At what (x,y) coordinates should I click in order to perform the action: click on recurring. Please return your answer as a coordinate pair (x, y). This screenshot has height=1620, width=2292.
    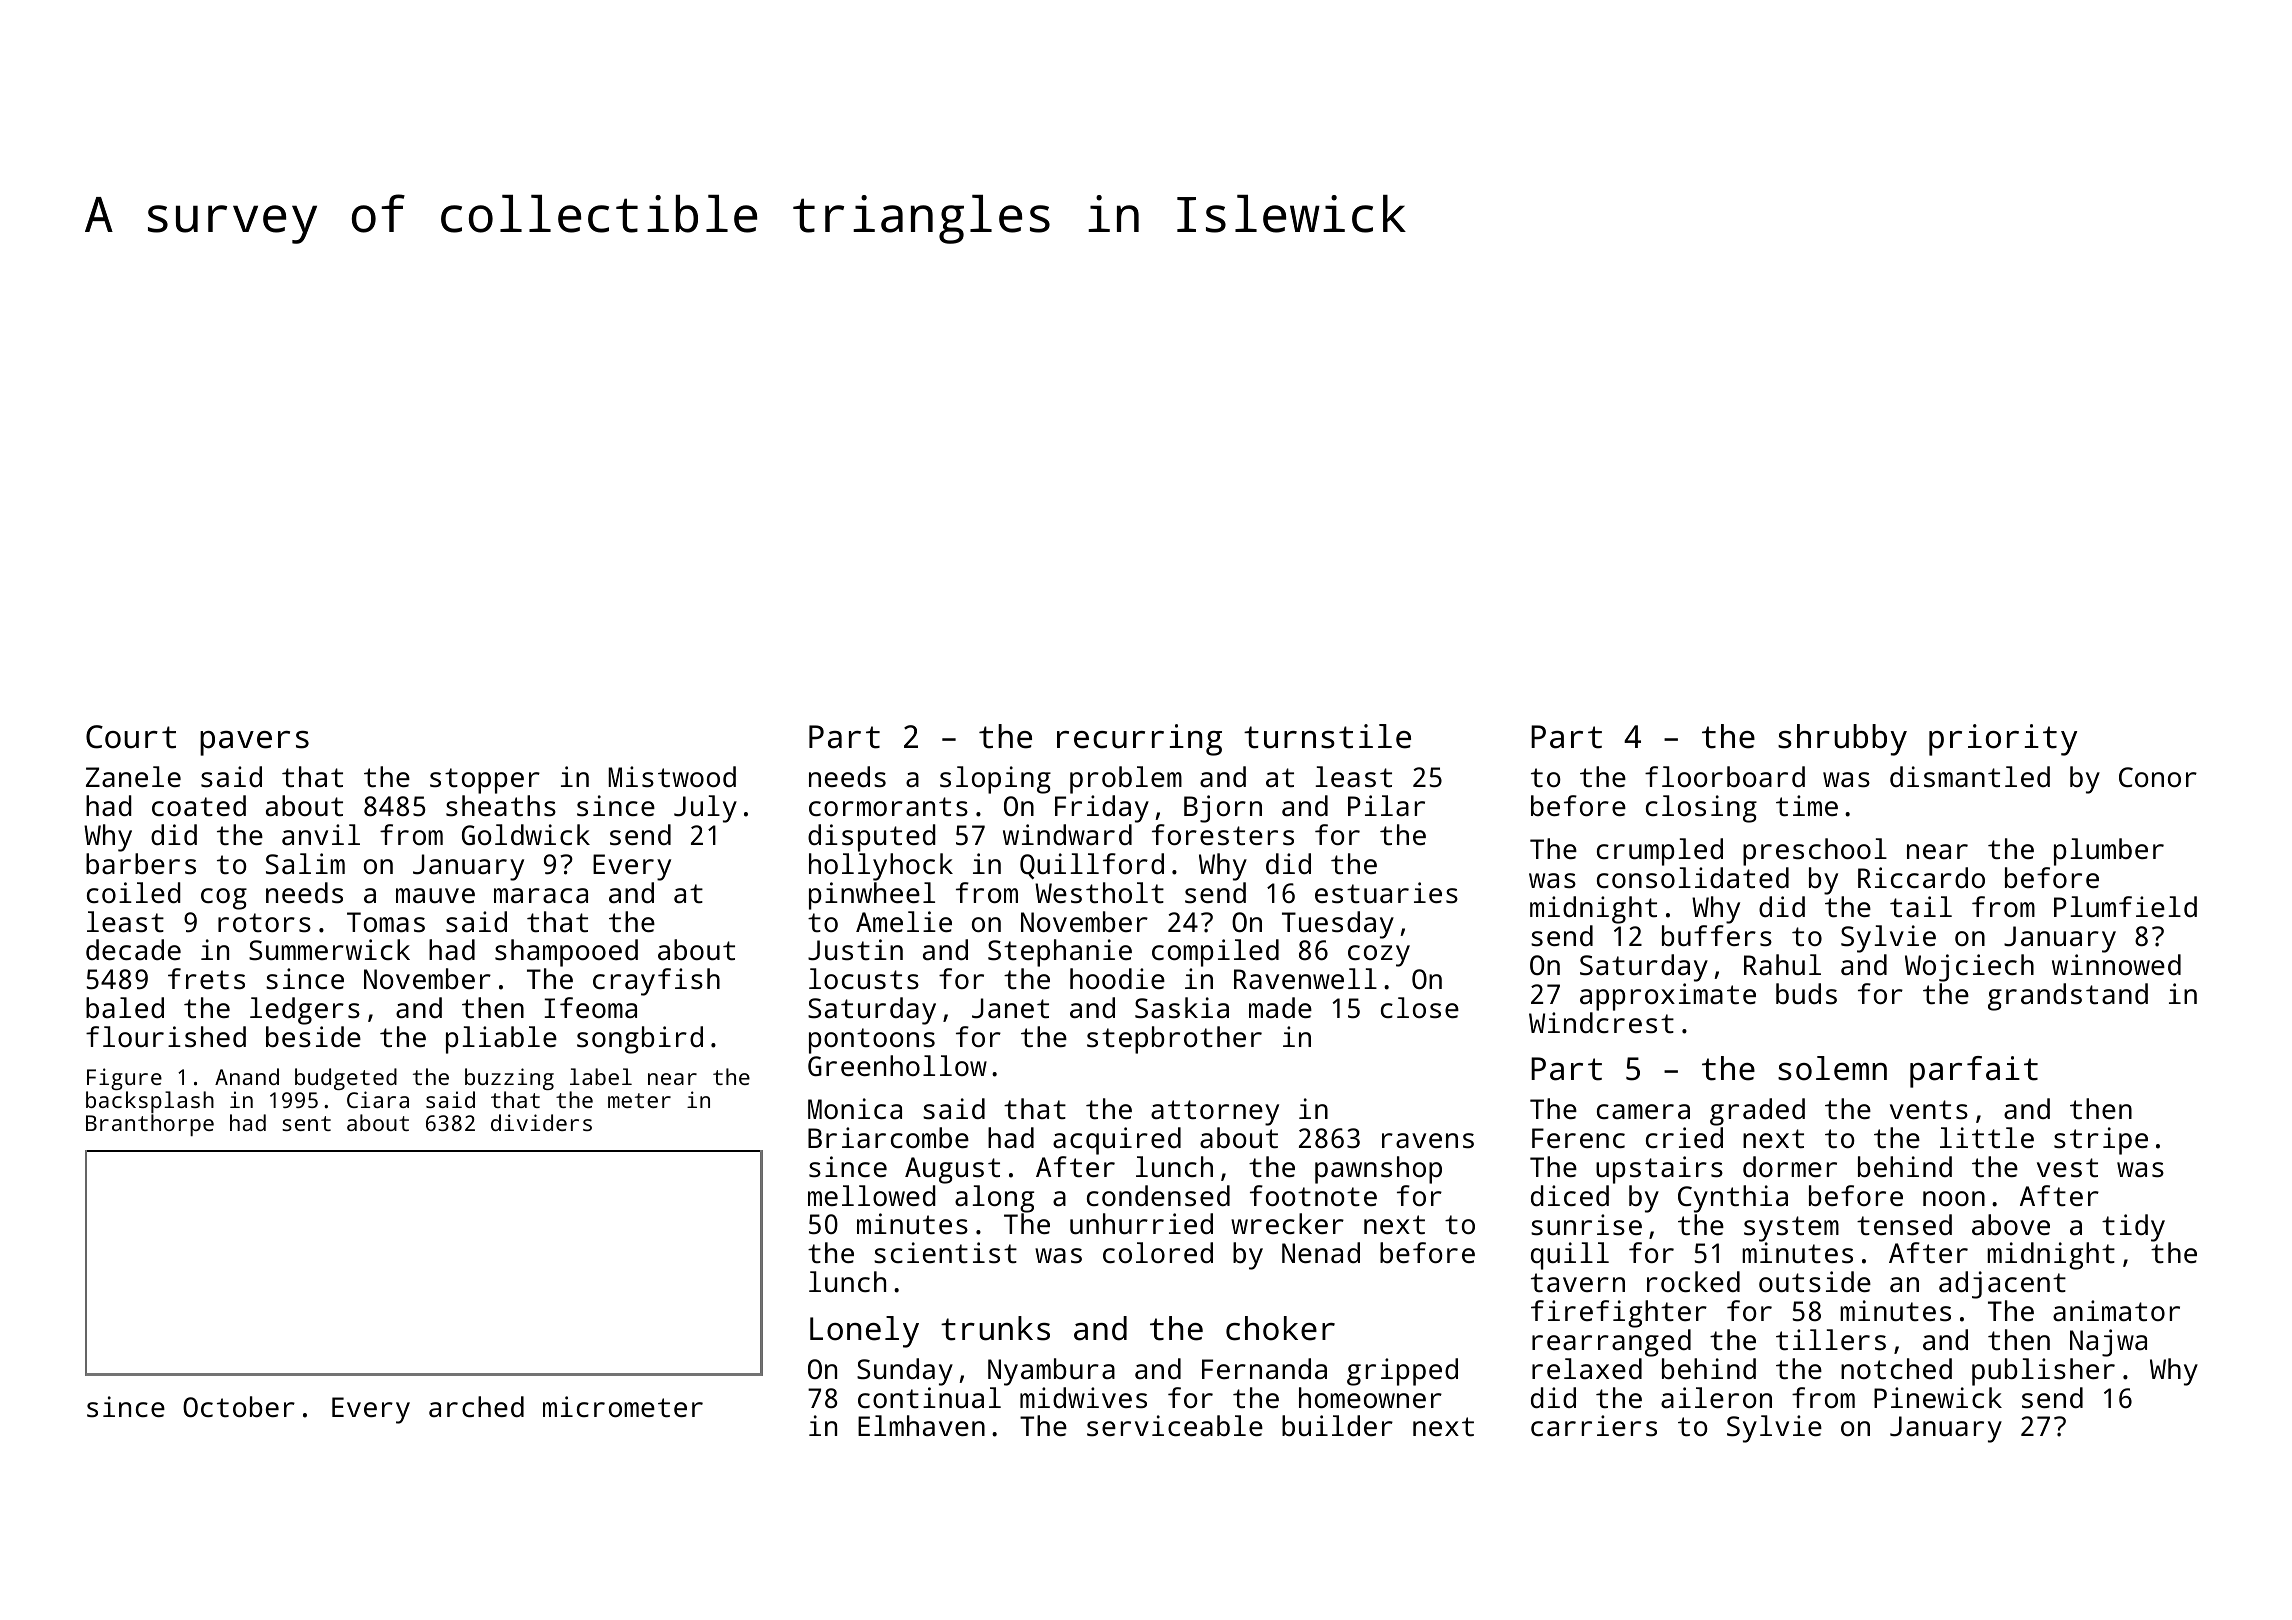
    Looking at the image, I should click on (1139, 740).
